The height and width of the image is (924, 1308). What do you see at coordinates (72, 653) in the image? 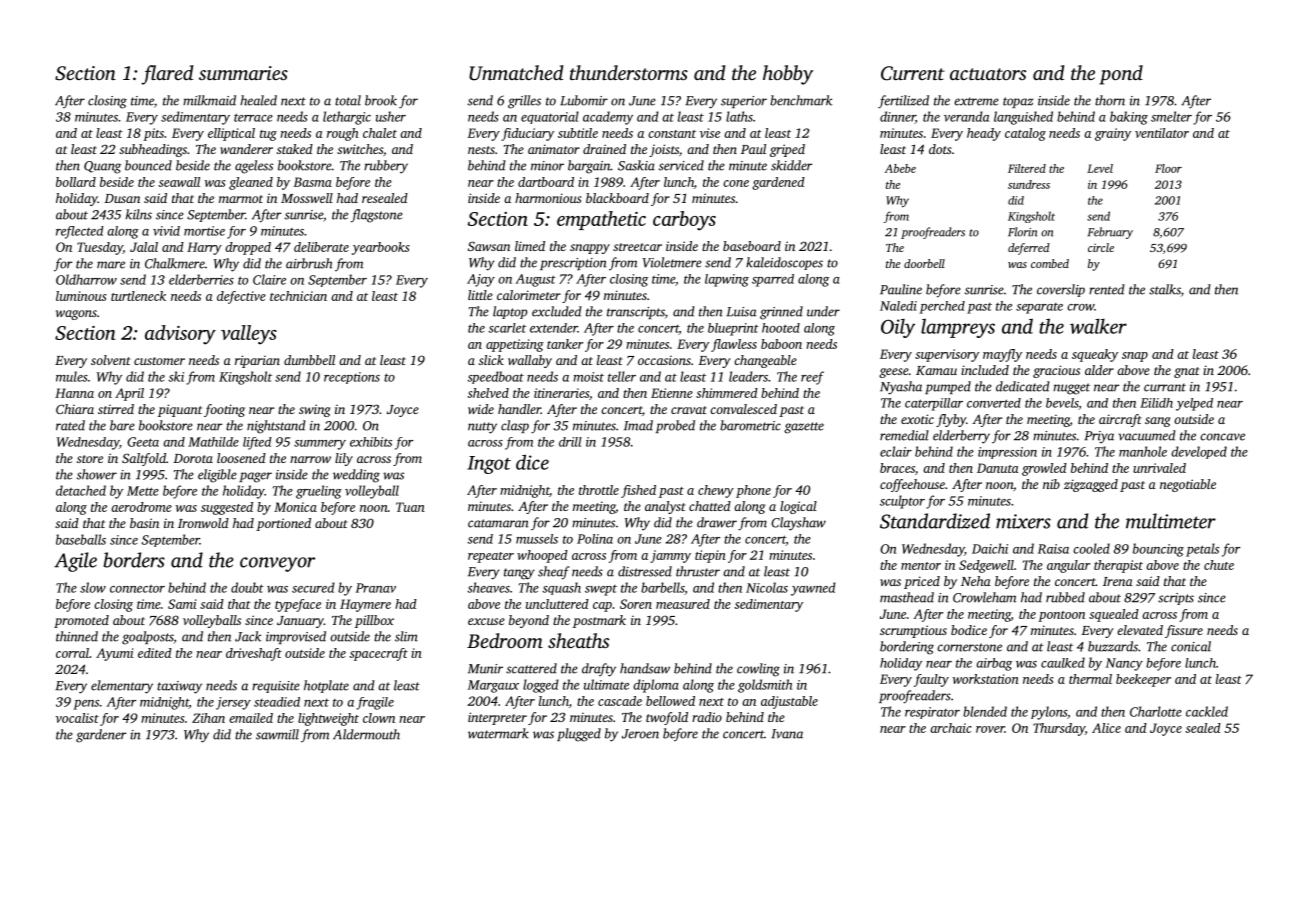
I see `corral` at bounding box center [72, 653].
